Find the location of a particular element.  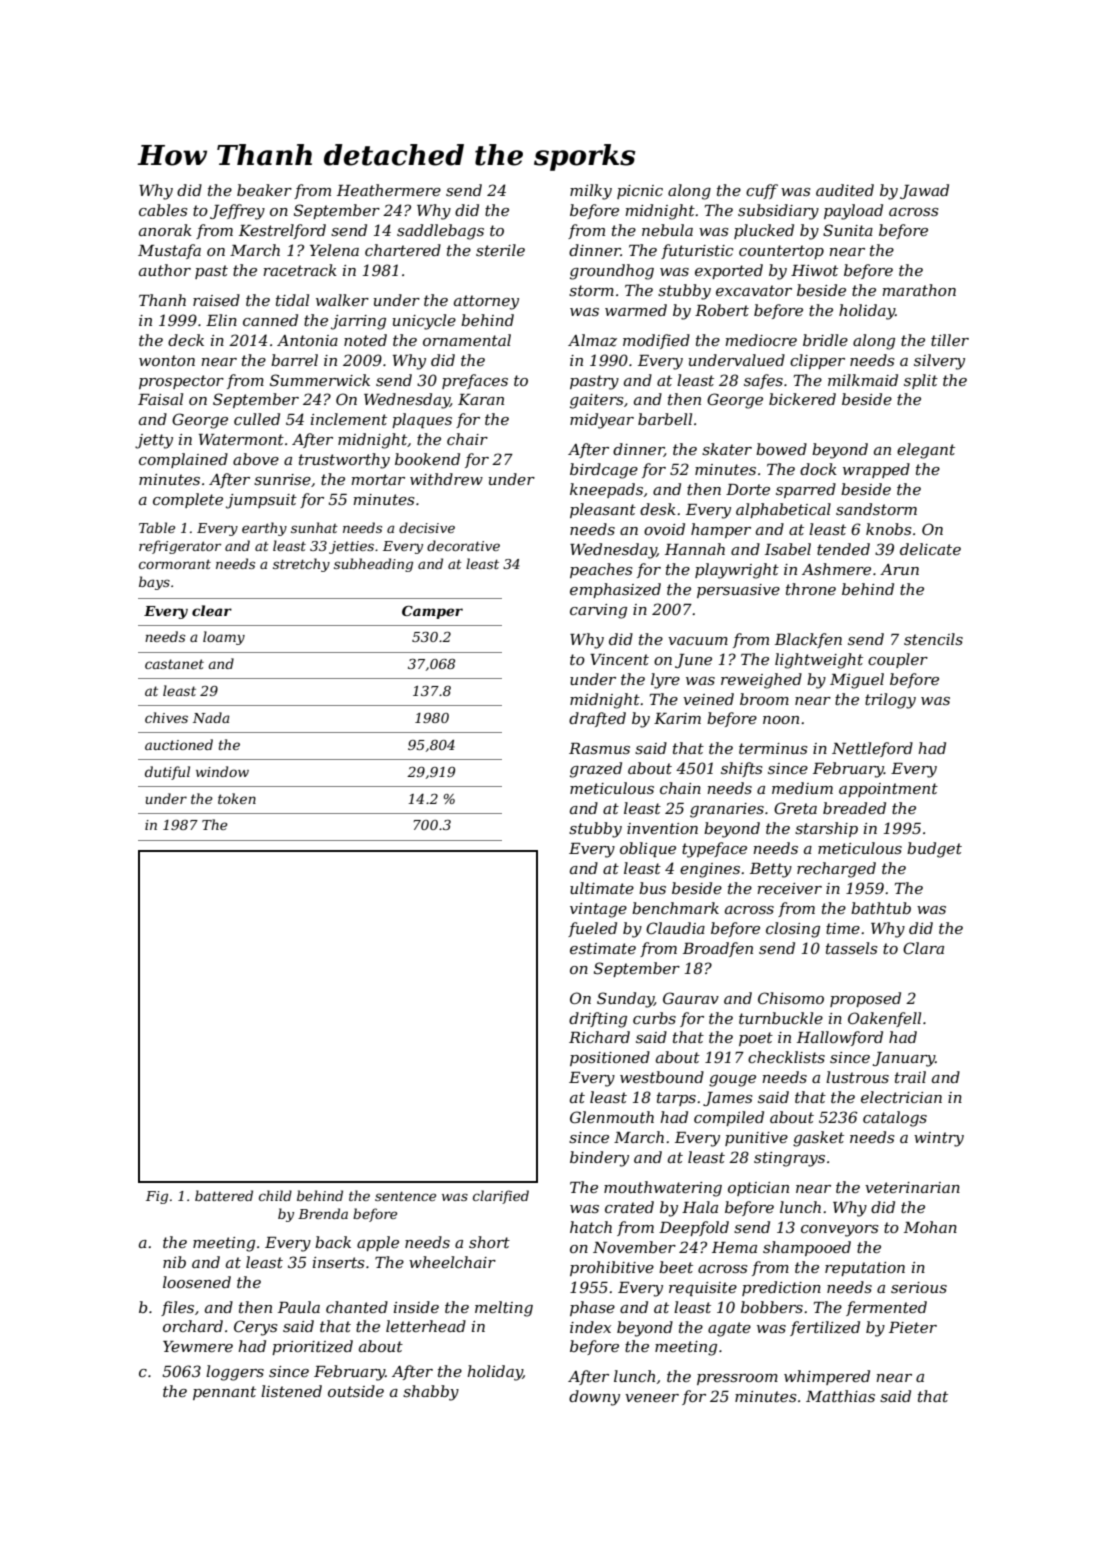

window is located at coordinates (222, 771).
